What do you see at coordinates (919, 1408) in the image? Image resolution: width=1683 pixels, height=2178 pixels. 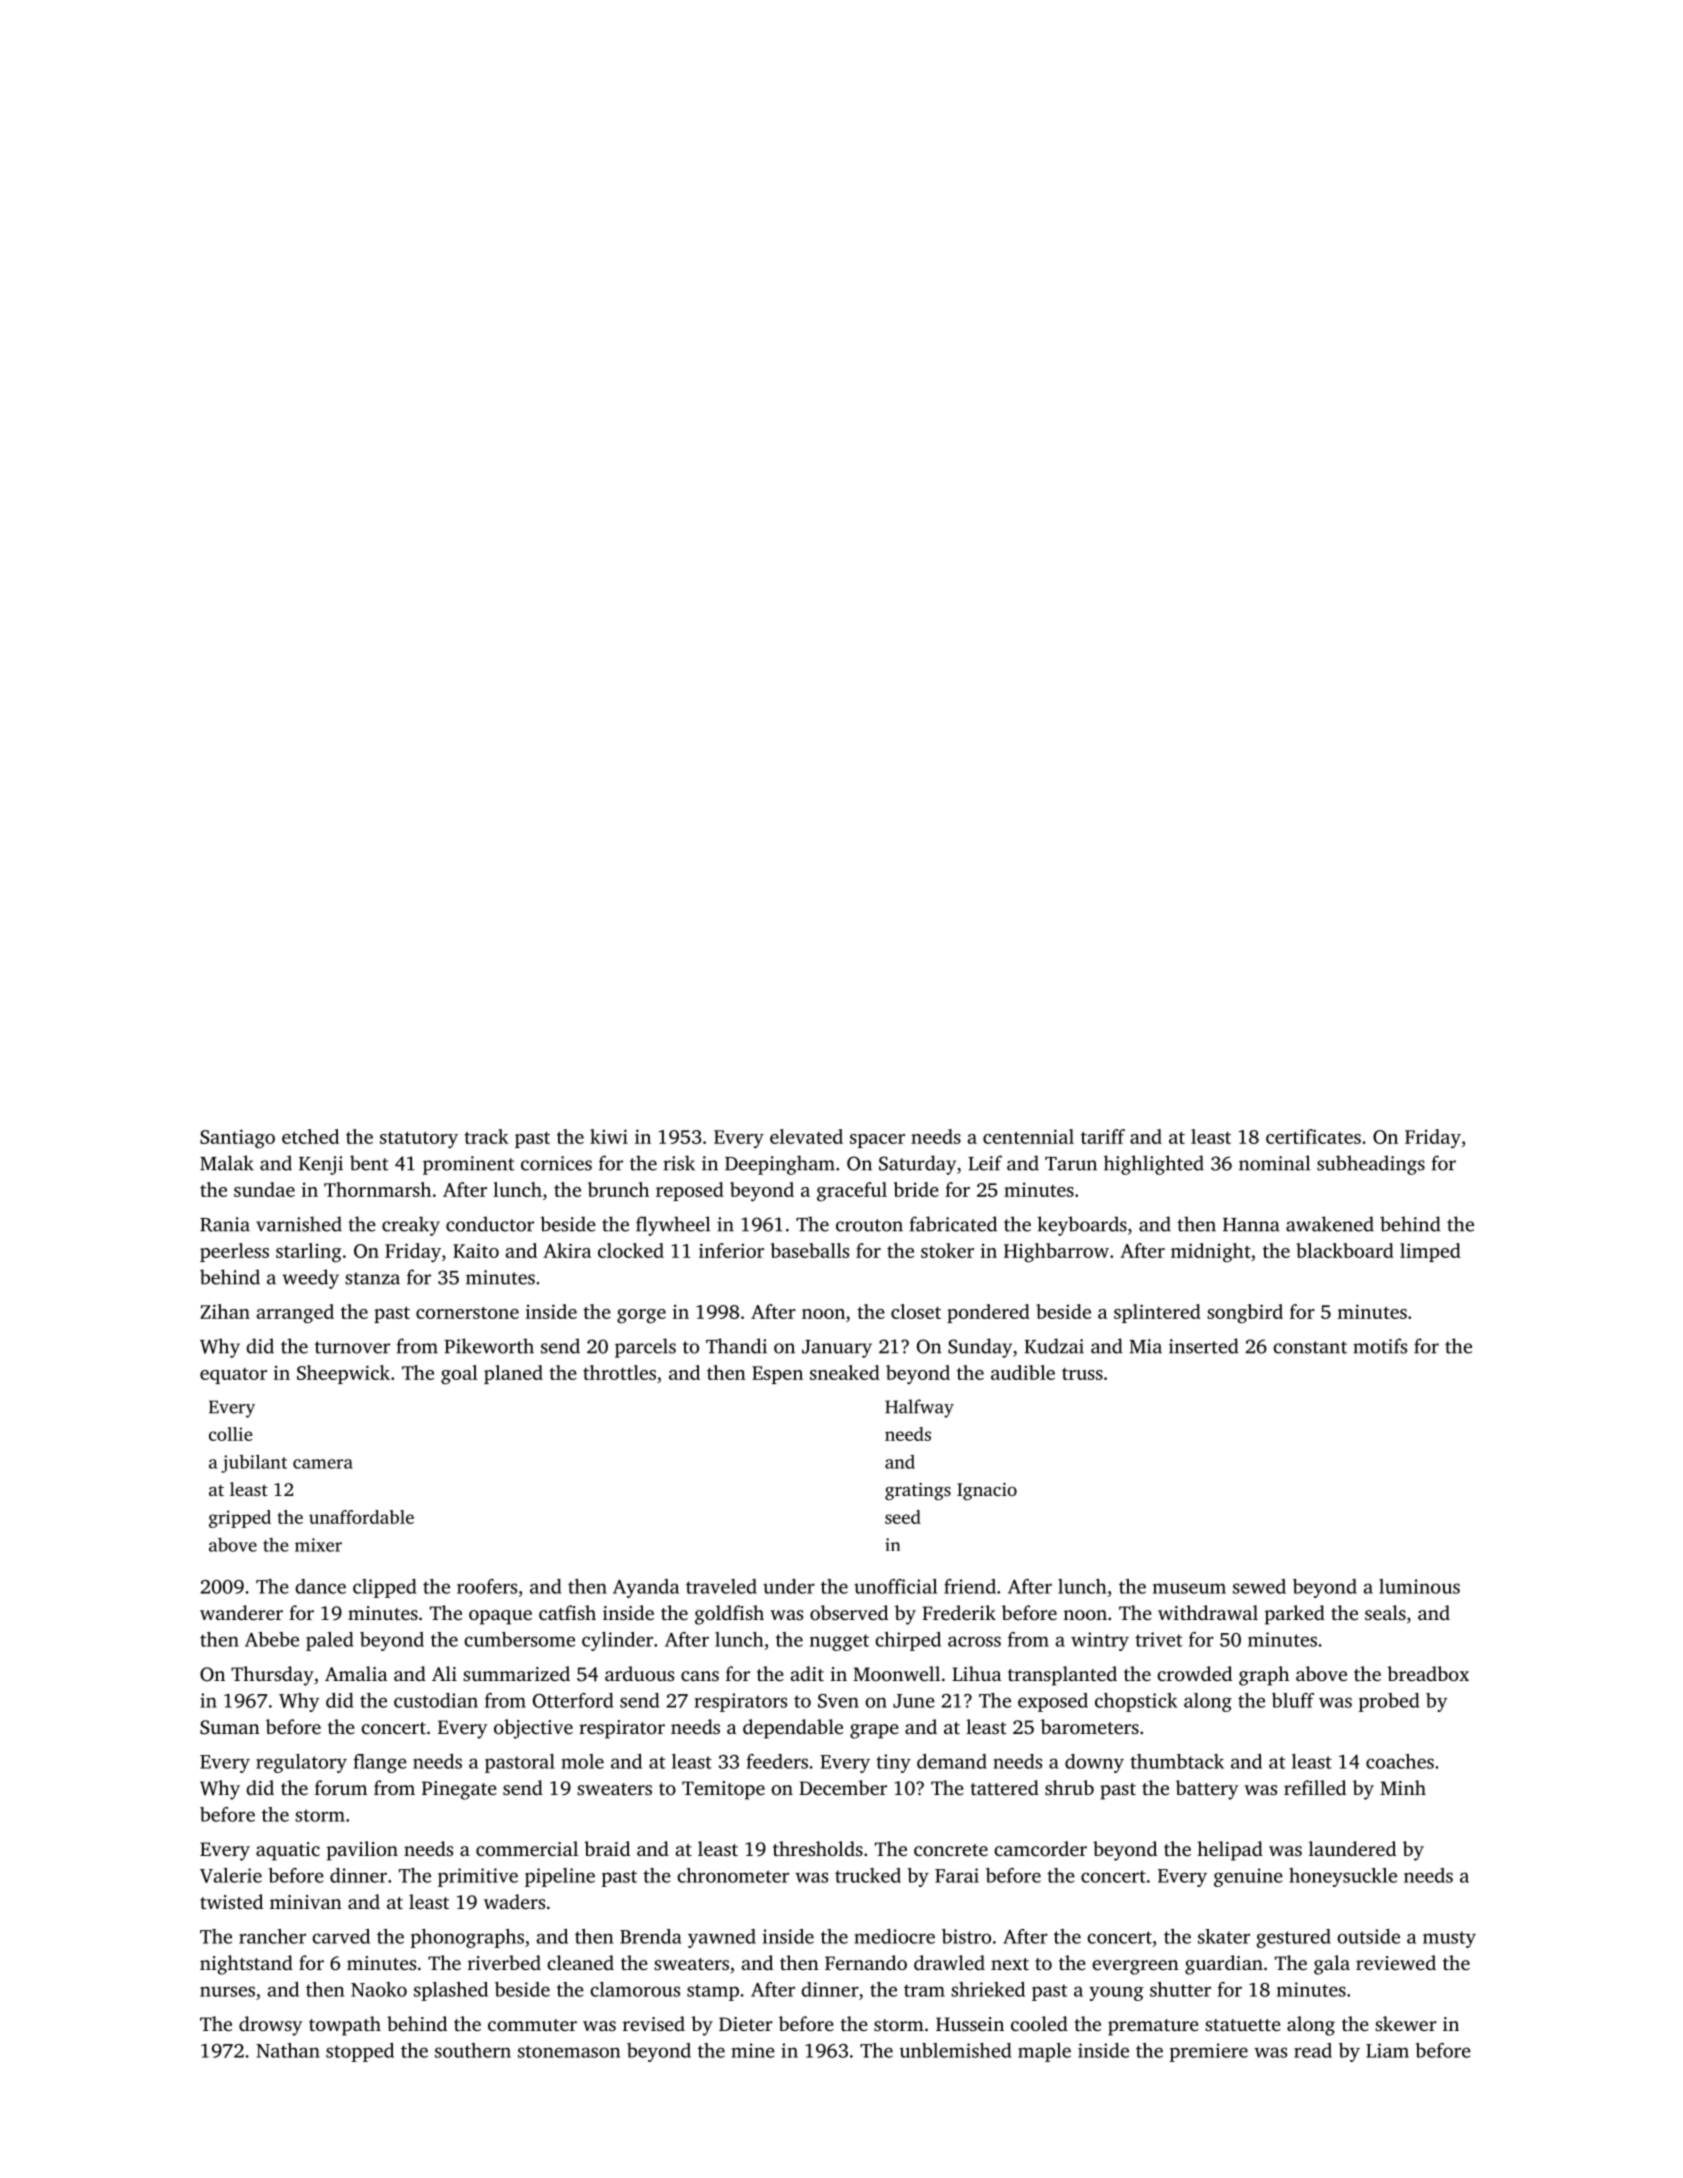 I see `Halfway` at bounding box center [919, 1408].
